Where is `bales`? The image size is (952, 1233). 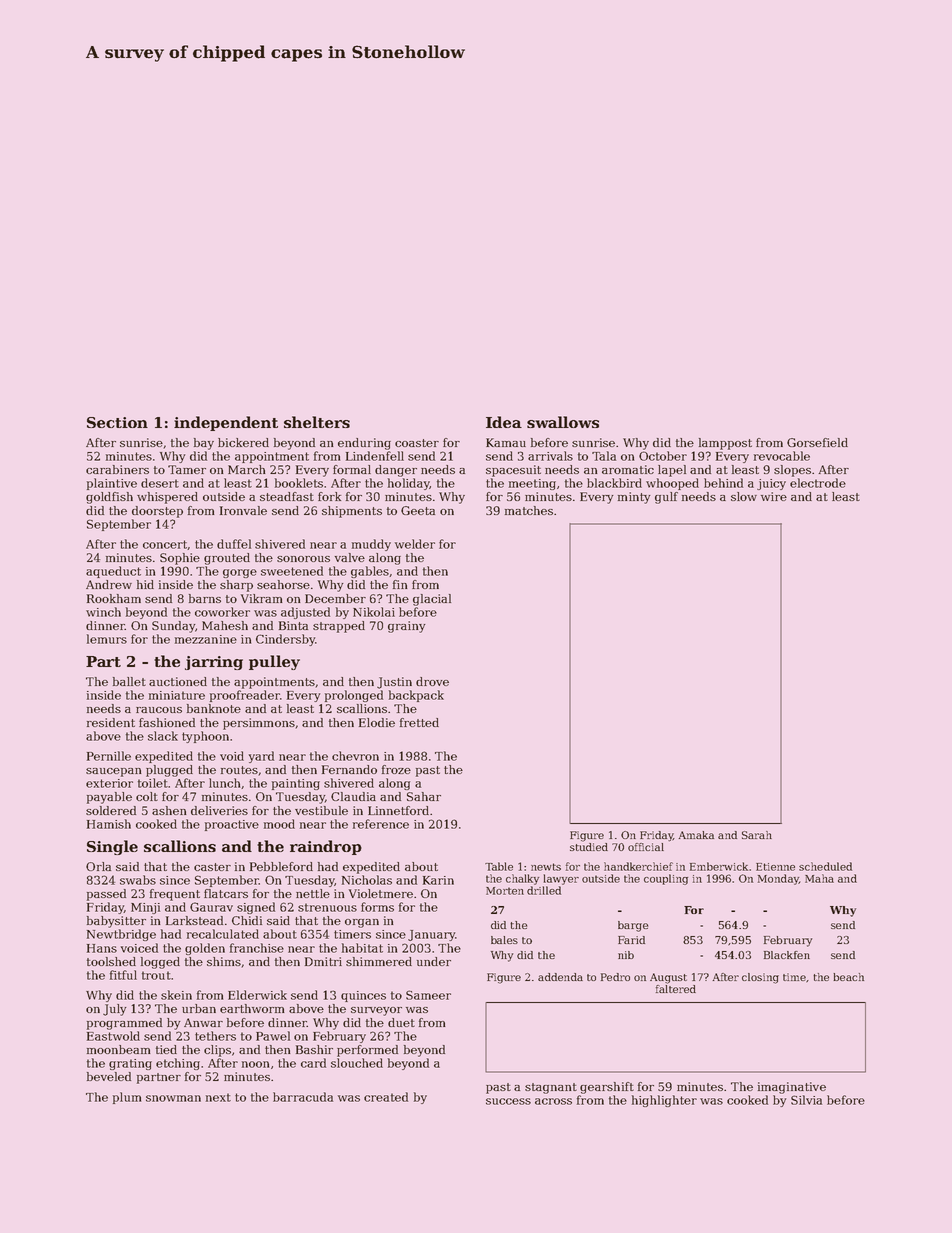 bales is located at coordinates (504, 940).
